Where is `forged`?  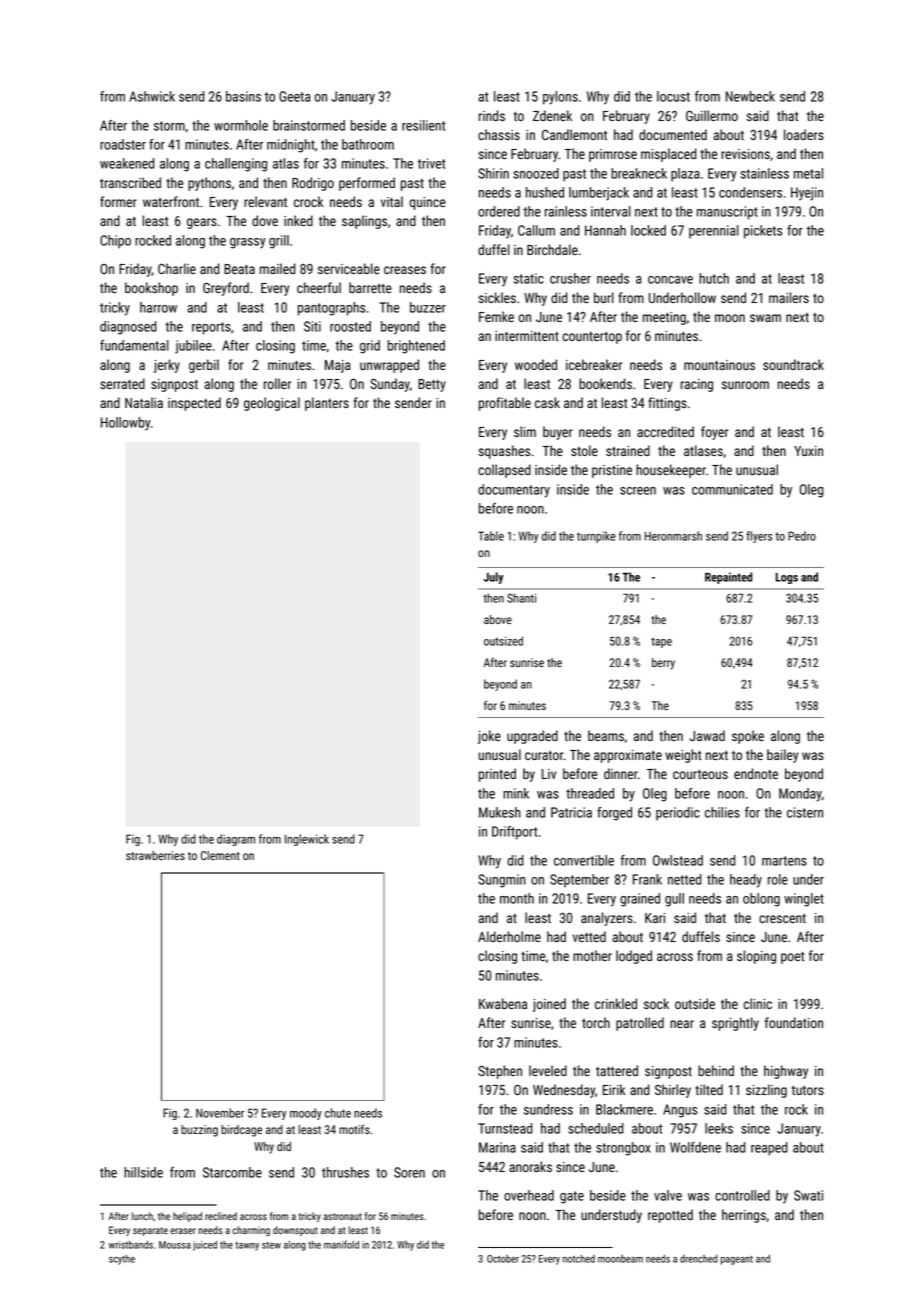
forged is located at coordinates (614, 814).
